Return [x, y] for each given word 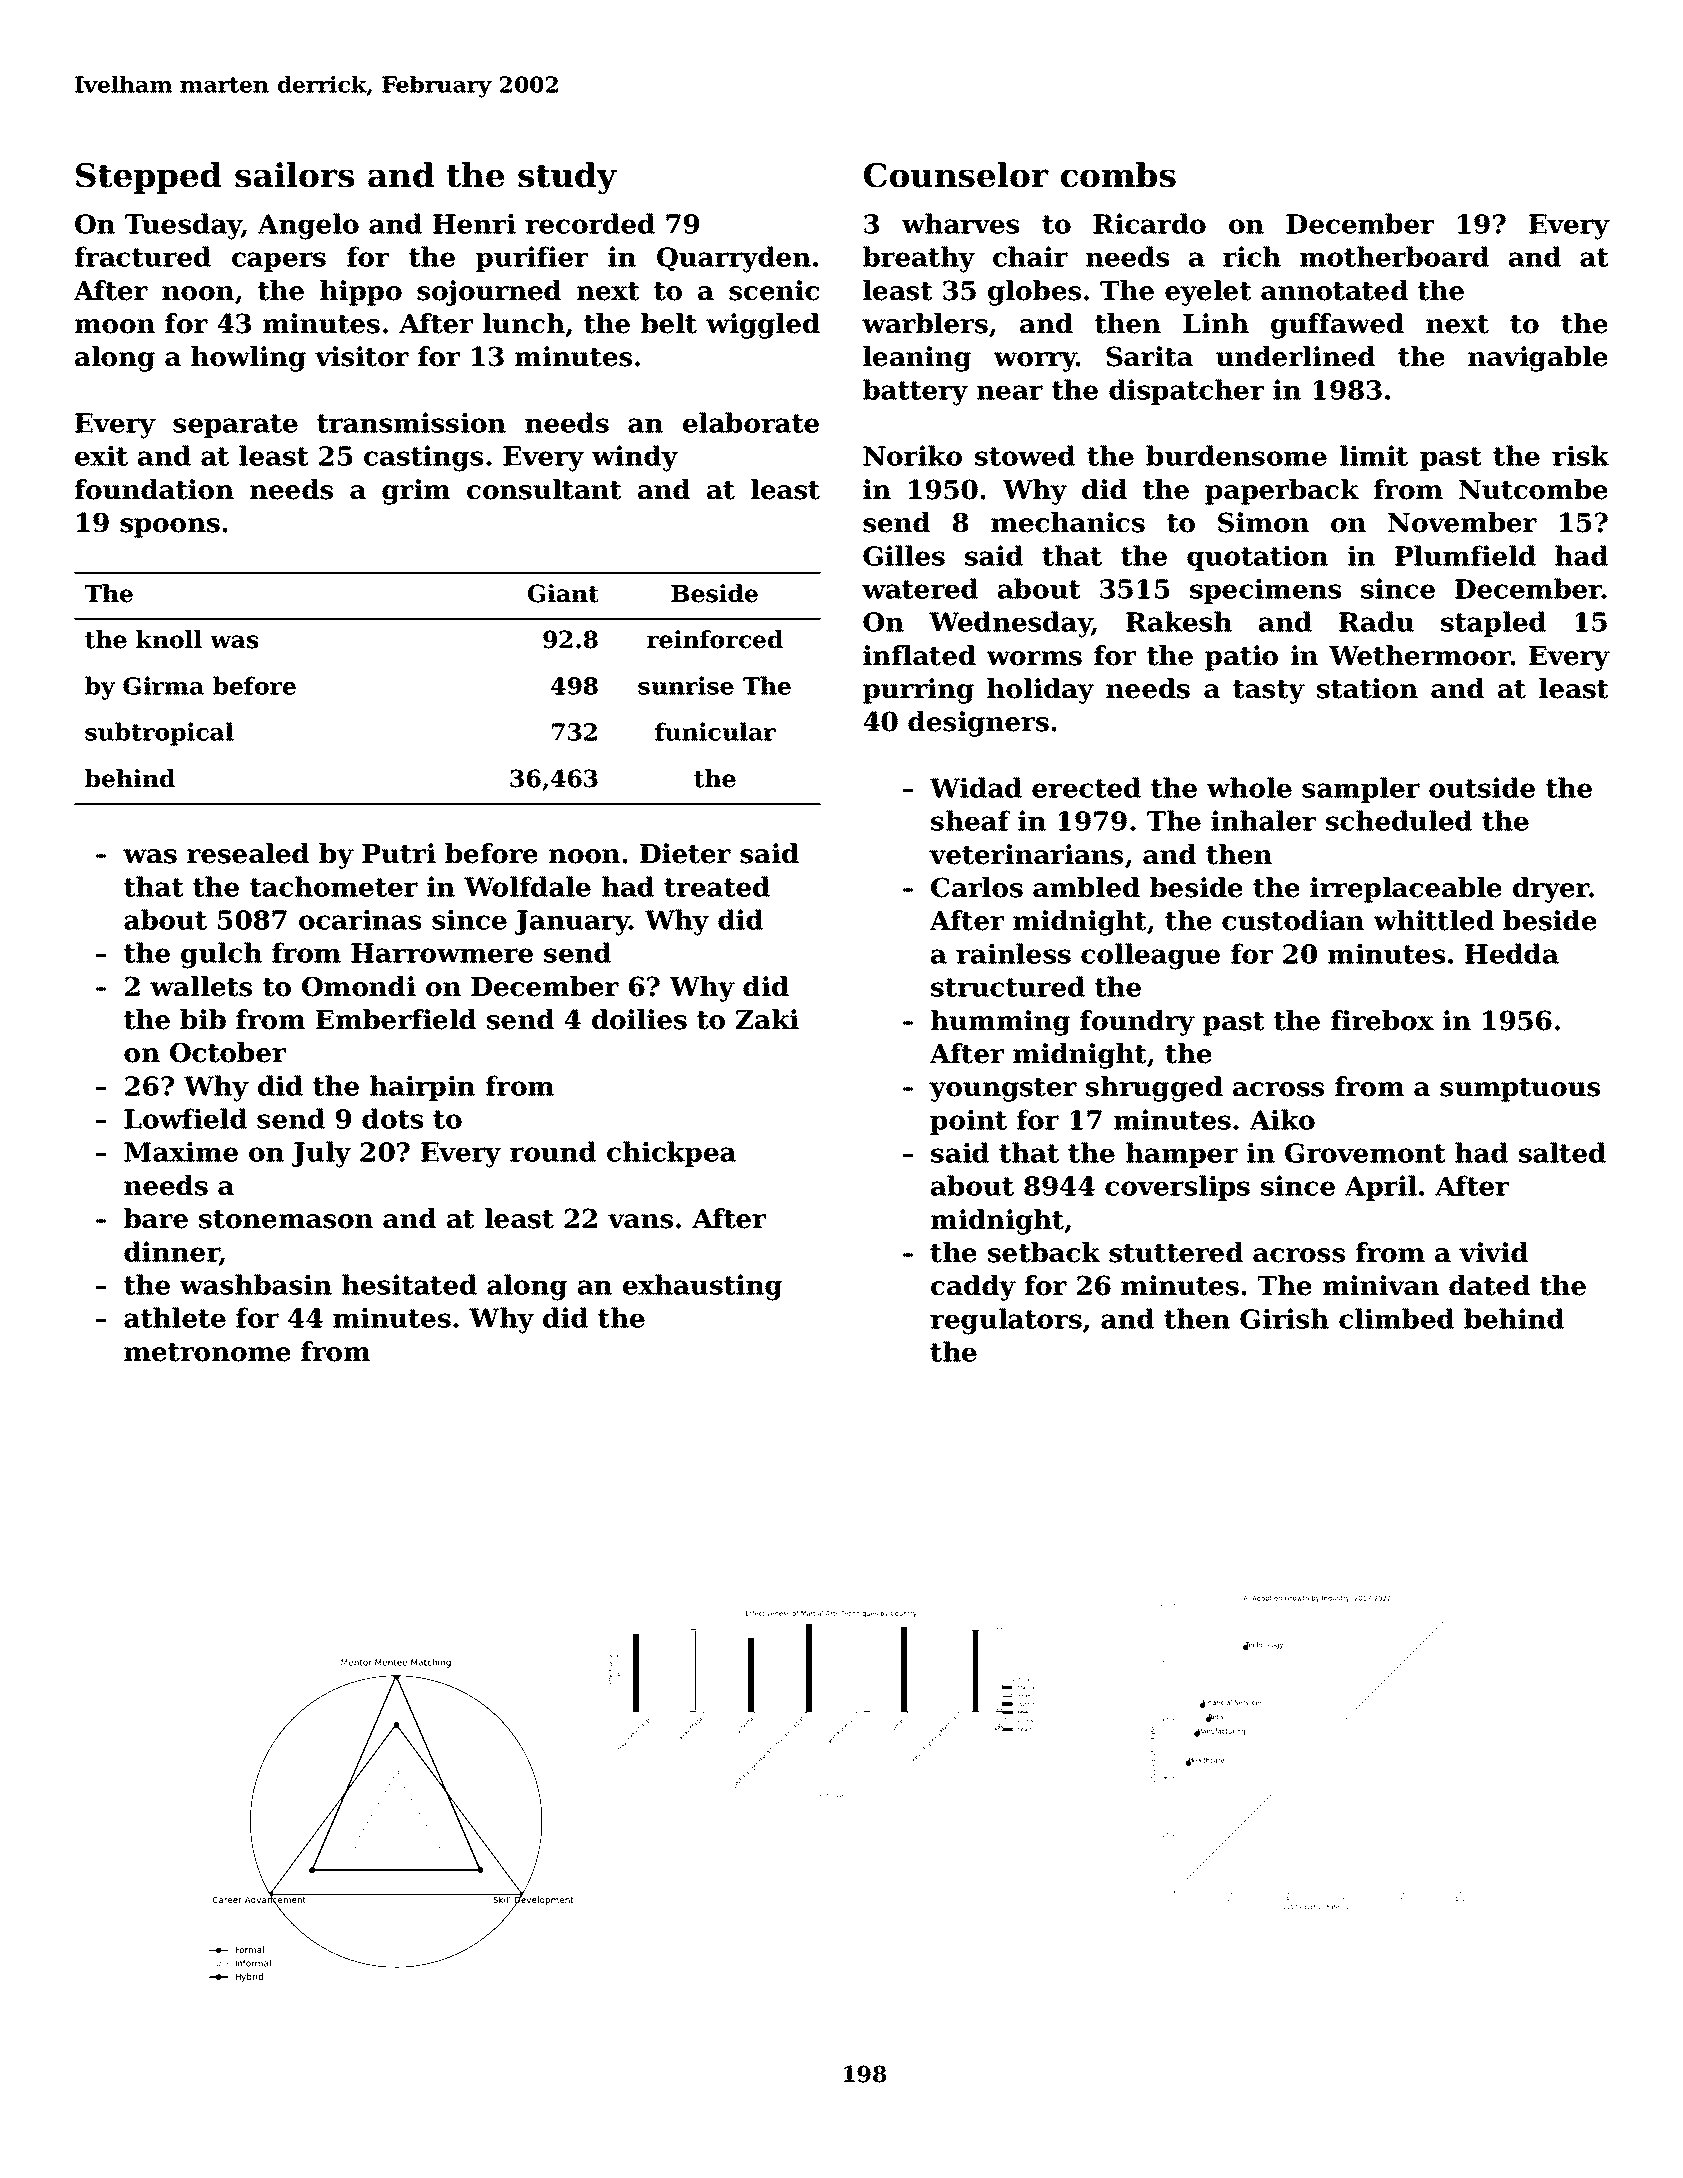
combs [1118, 175]
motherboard [1394, 256]
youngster [1003, 1090]
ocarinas [360, 919]
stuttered [1176, 1252]
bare [156, 1218]
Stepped [149, 178]
